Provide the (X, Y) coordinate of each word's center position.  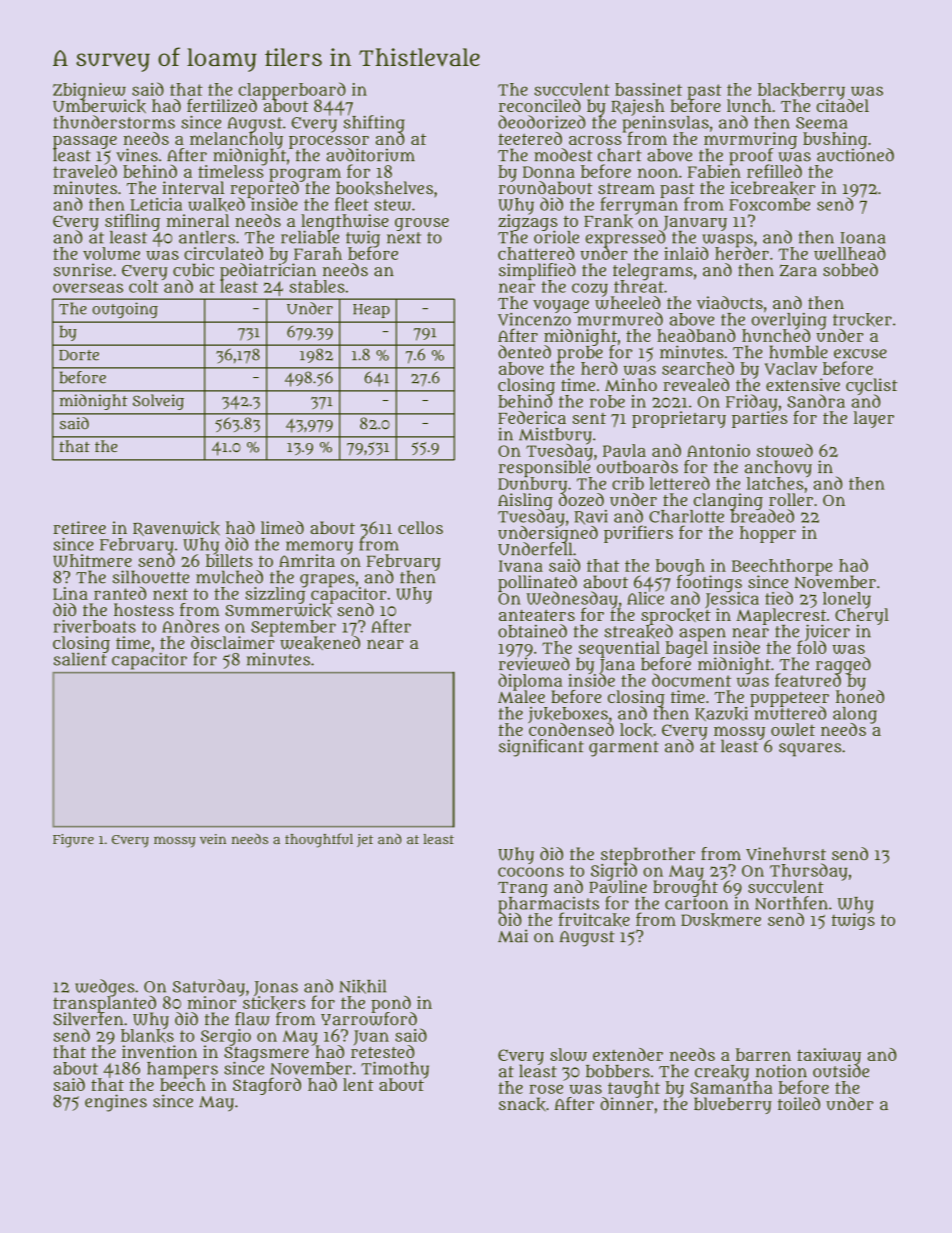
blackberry (801, 91)
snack (522, 1104)
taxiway (829, 1056)
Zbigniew (89, 91)
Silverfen (88, 1019)
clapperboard (292, 90)
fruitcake (594, 919)
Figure (73, 841)
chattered (536, 253)
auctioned (855, 155)
